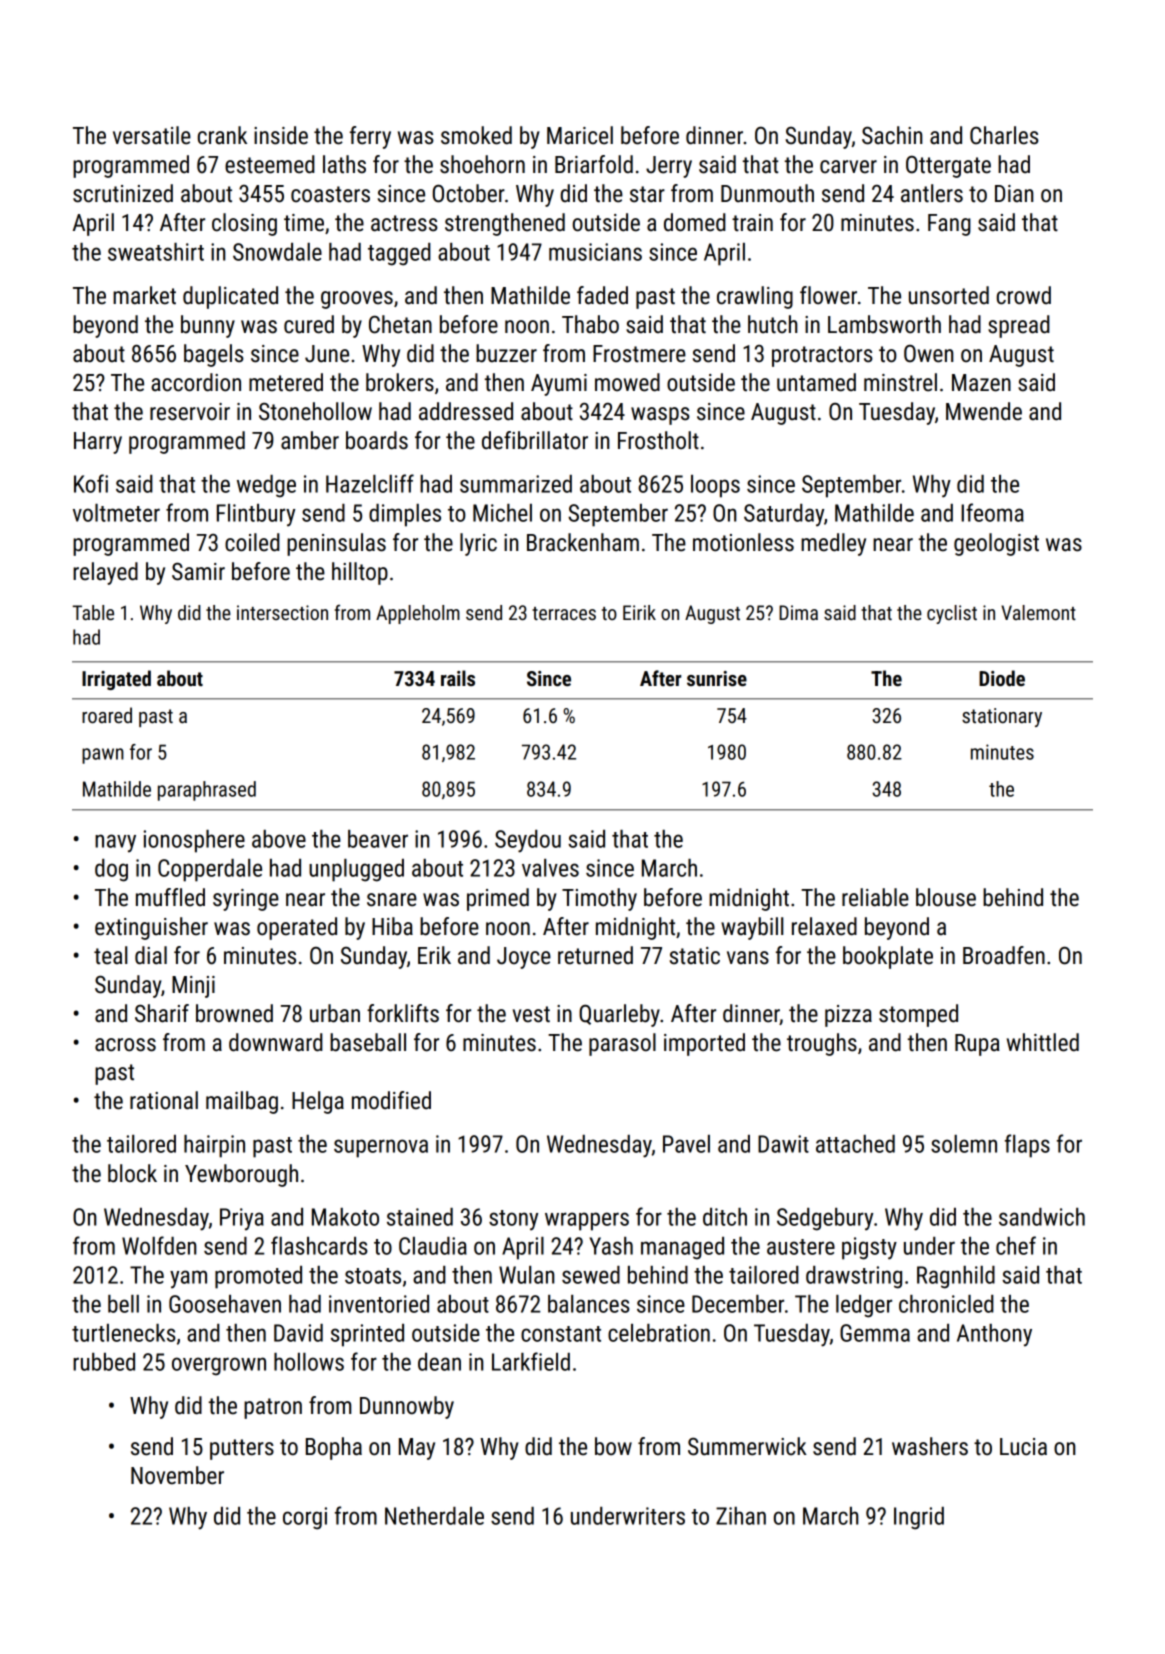 Image resolution: width=1165 pixels, height=1654 pixels. Describe the element at coordinates (116, 513) in the screenshot. I see `voltmeter` at that location.
